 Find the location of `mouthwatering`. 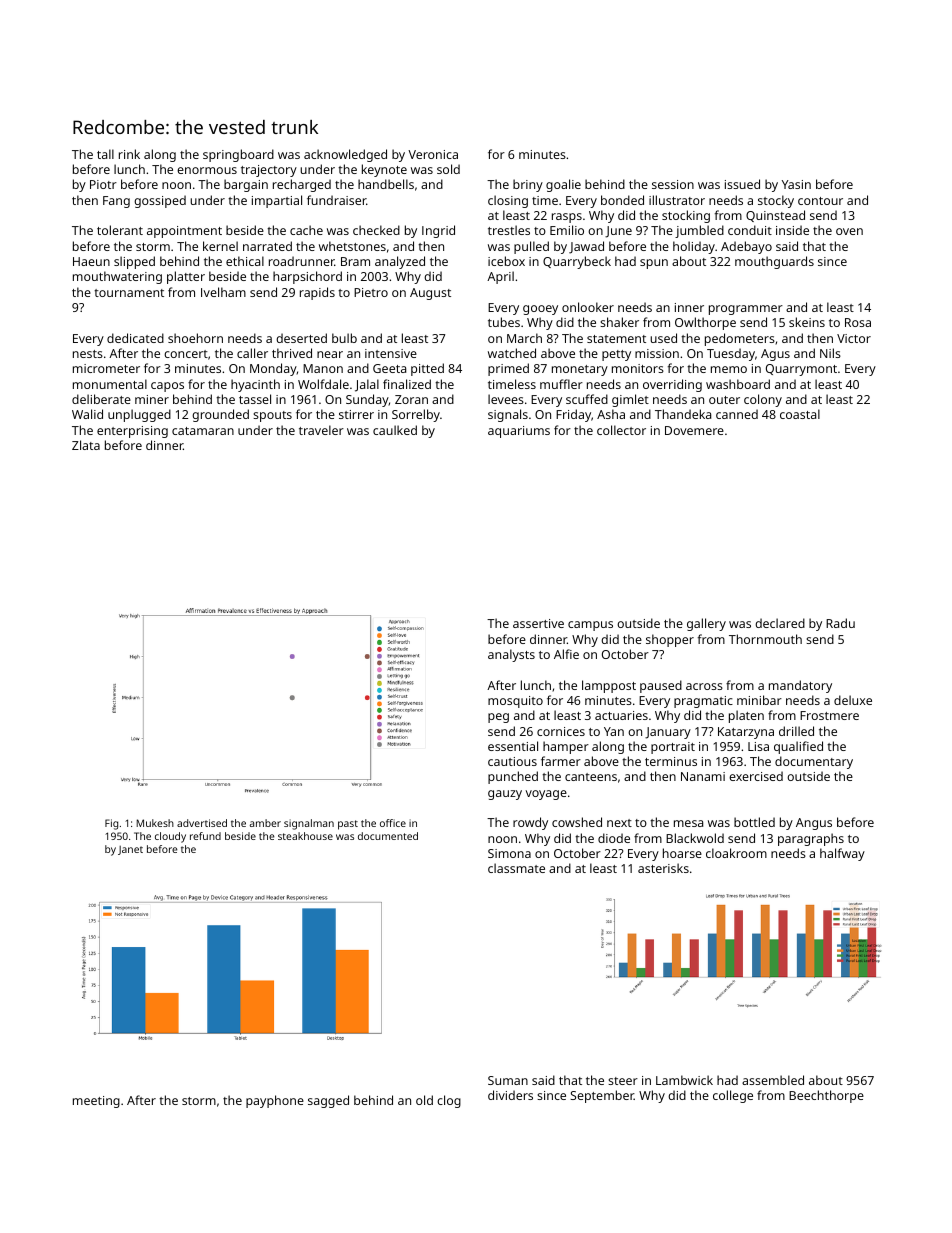

mouthwatering is located at coordinates (117, 277).
